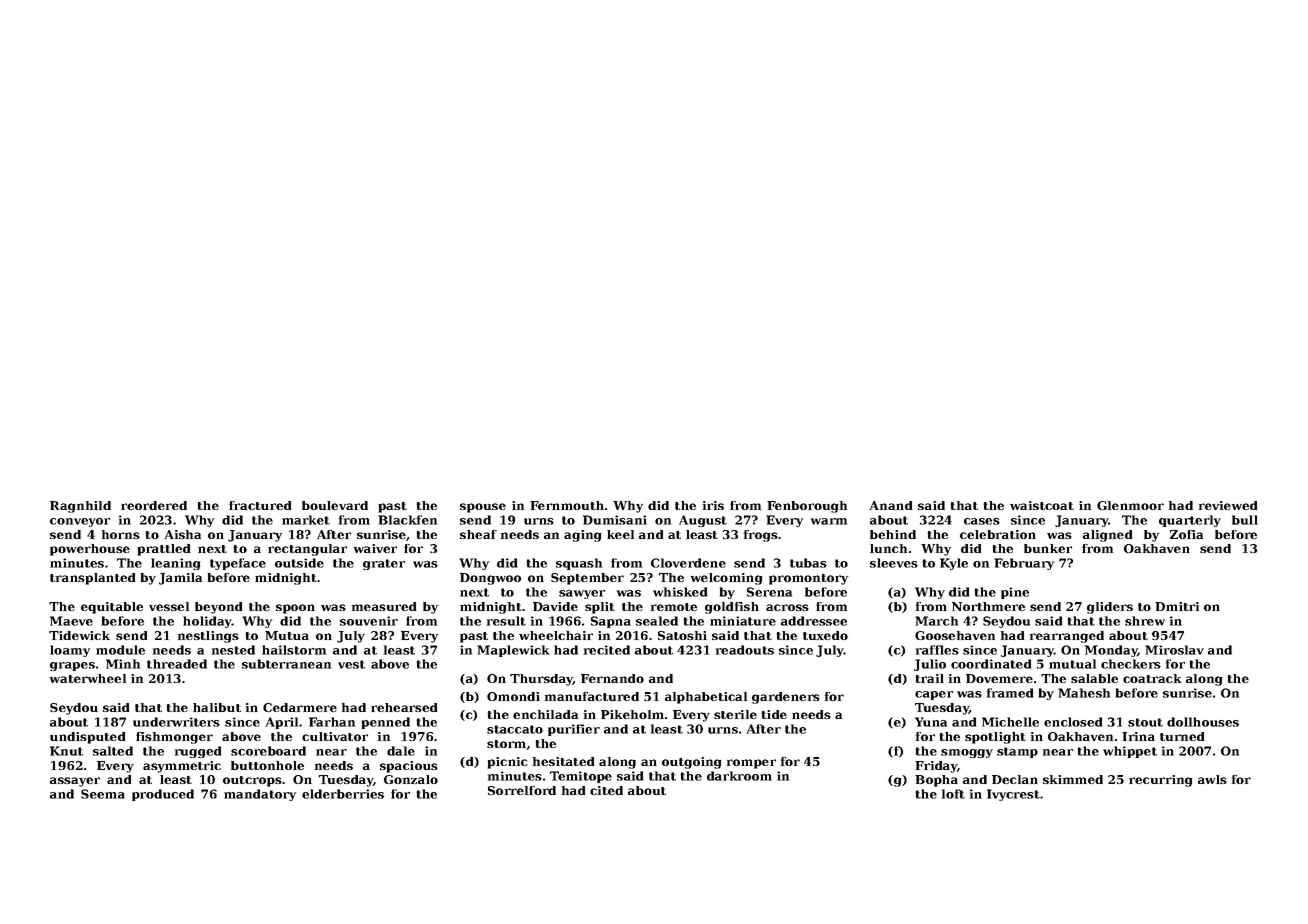 The image size is (1308, 924). Describe the element at coordinates (163, 795) in the screenshot. I see `produced` at that location.
